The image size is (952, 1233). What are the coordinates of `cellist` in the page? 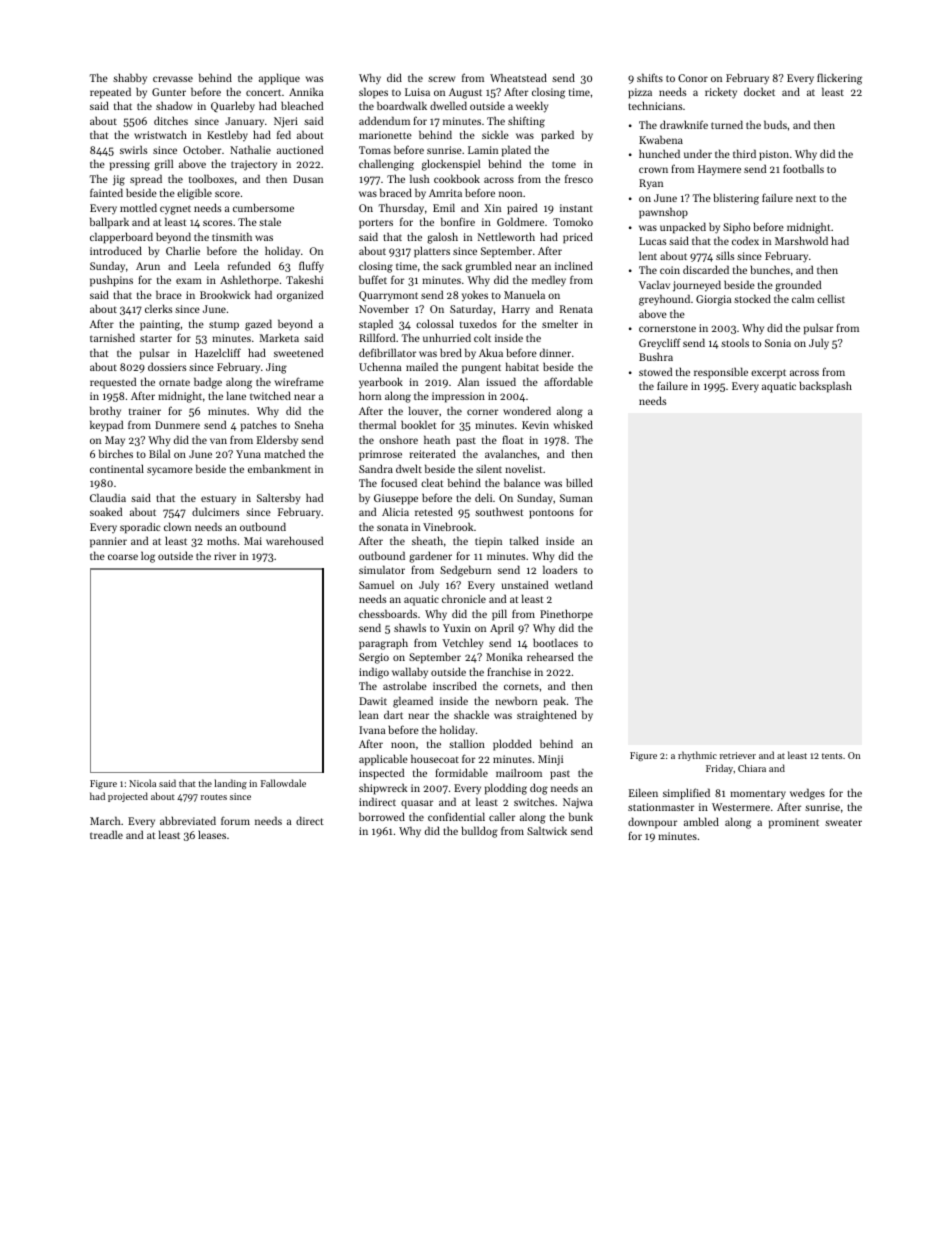 It's located at (831, 298).
